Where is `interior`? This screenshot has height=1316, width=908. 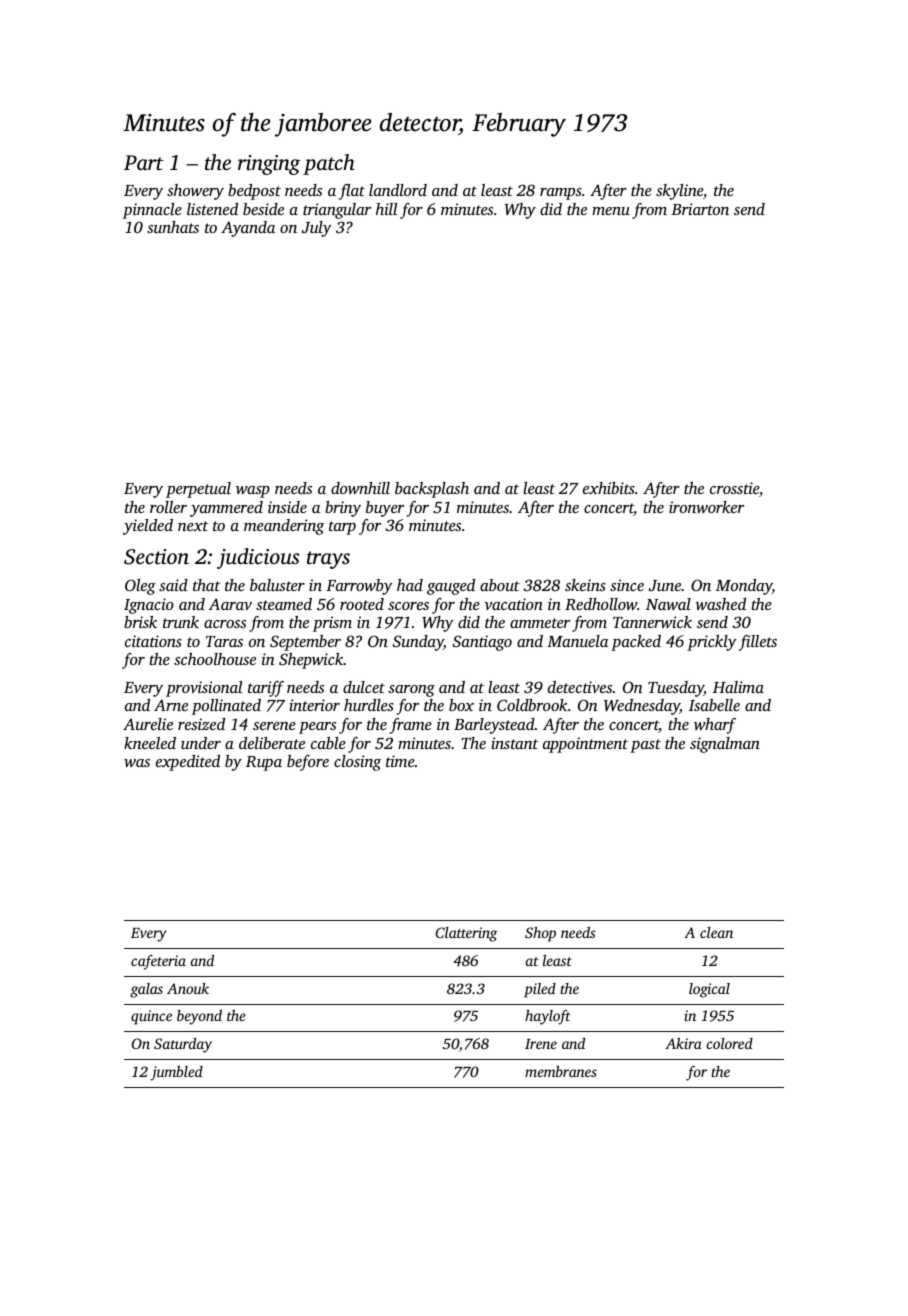
interior is located at coordinates (314, 705).
